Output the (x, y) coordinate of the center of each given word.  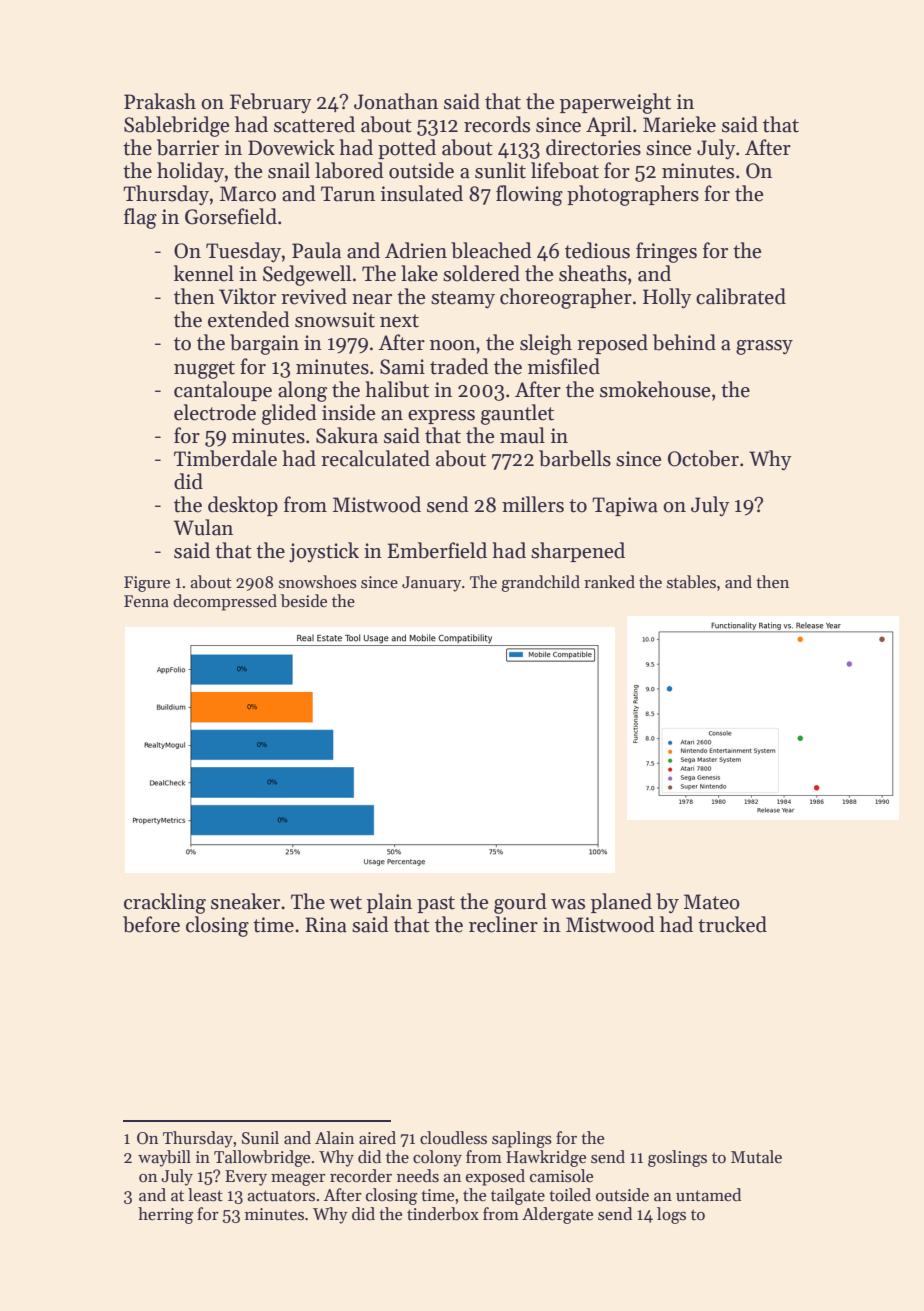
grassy (764, 347)
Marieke (679, 124)
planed (621, 903)
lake (419, 273)
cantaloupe (223, 391)
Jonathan (396, 101)
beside (304, 601)
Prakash (160, 101)
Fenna (146, 601)
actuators (281, 1196)
